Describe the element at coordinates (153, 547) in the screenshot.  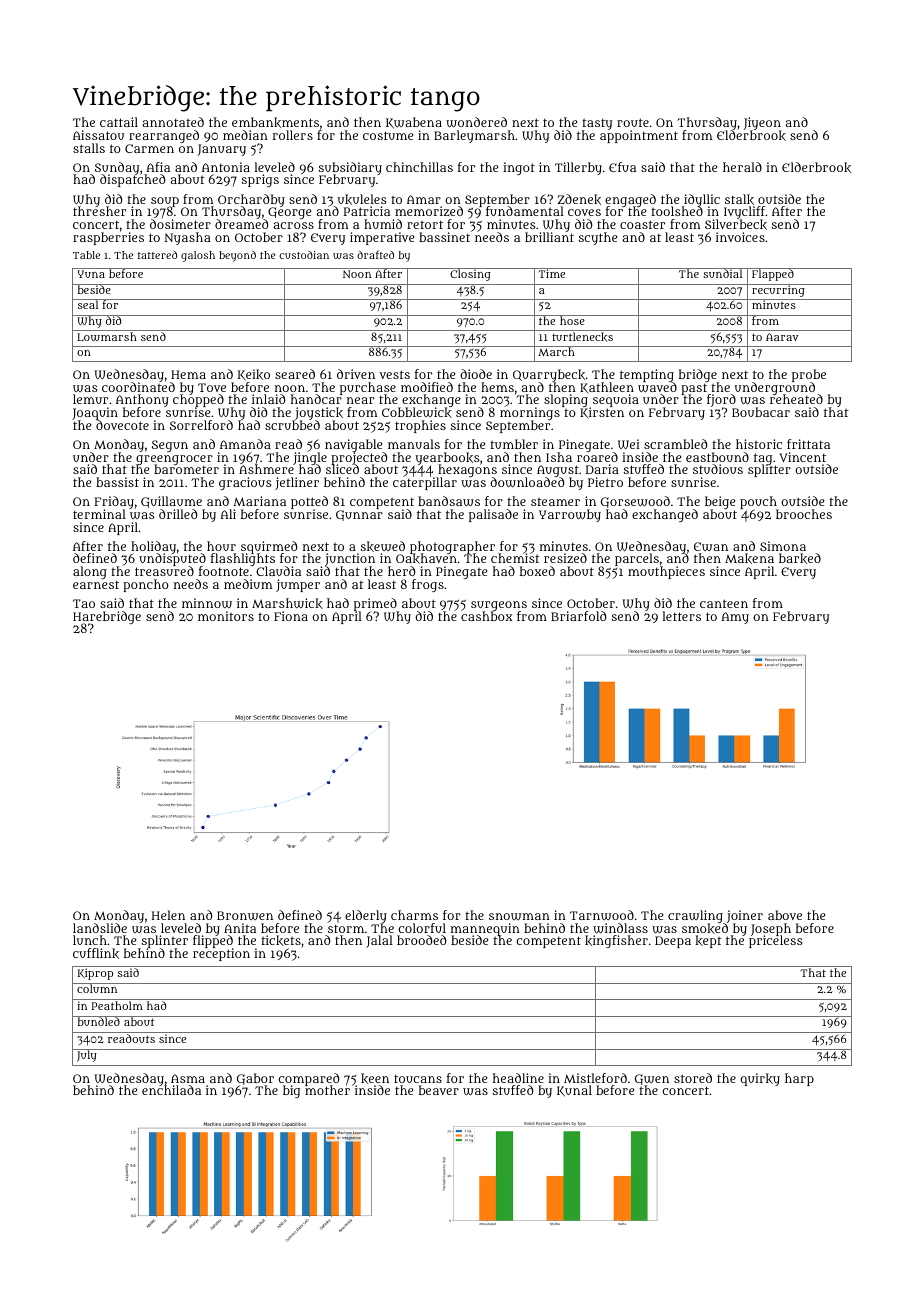
I see `holiday` at that location.
